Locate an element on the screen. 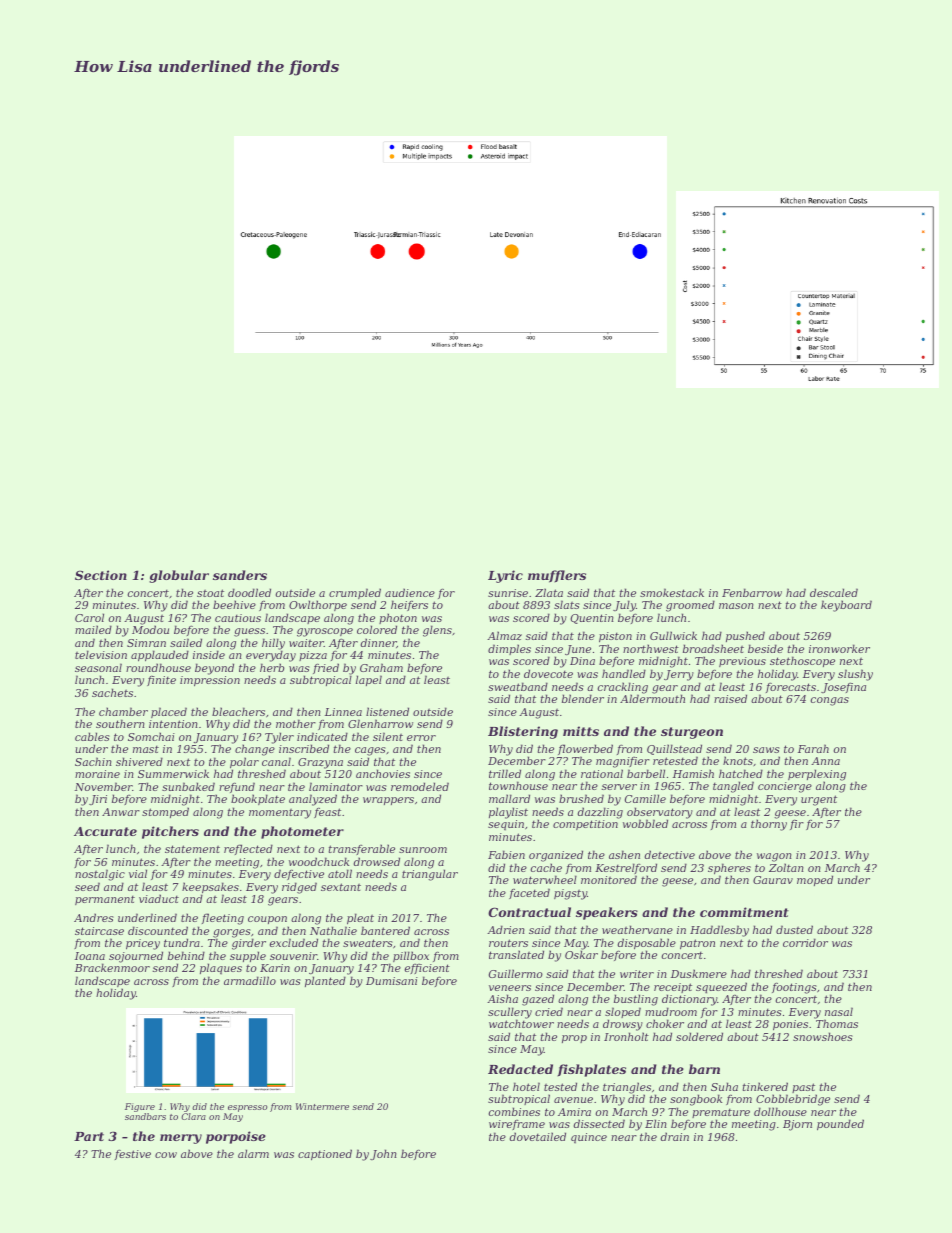  Gullwick is located at coordinates (673, 635).
